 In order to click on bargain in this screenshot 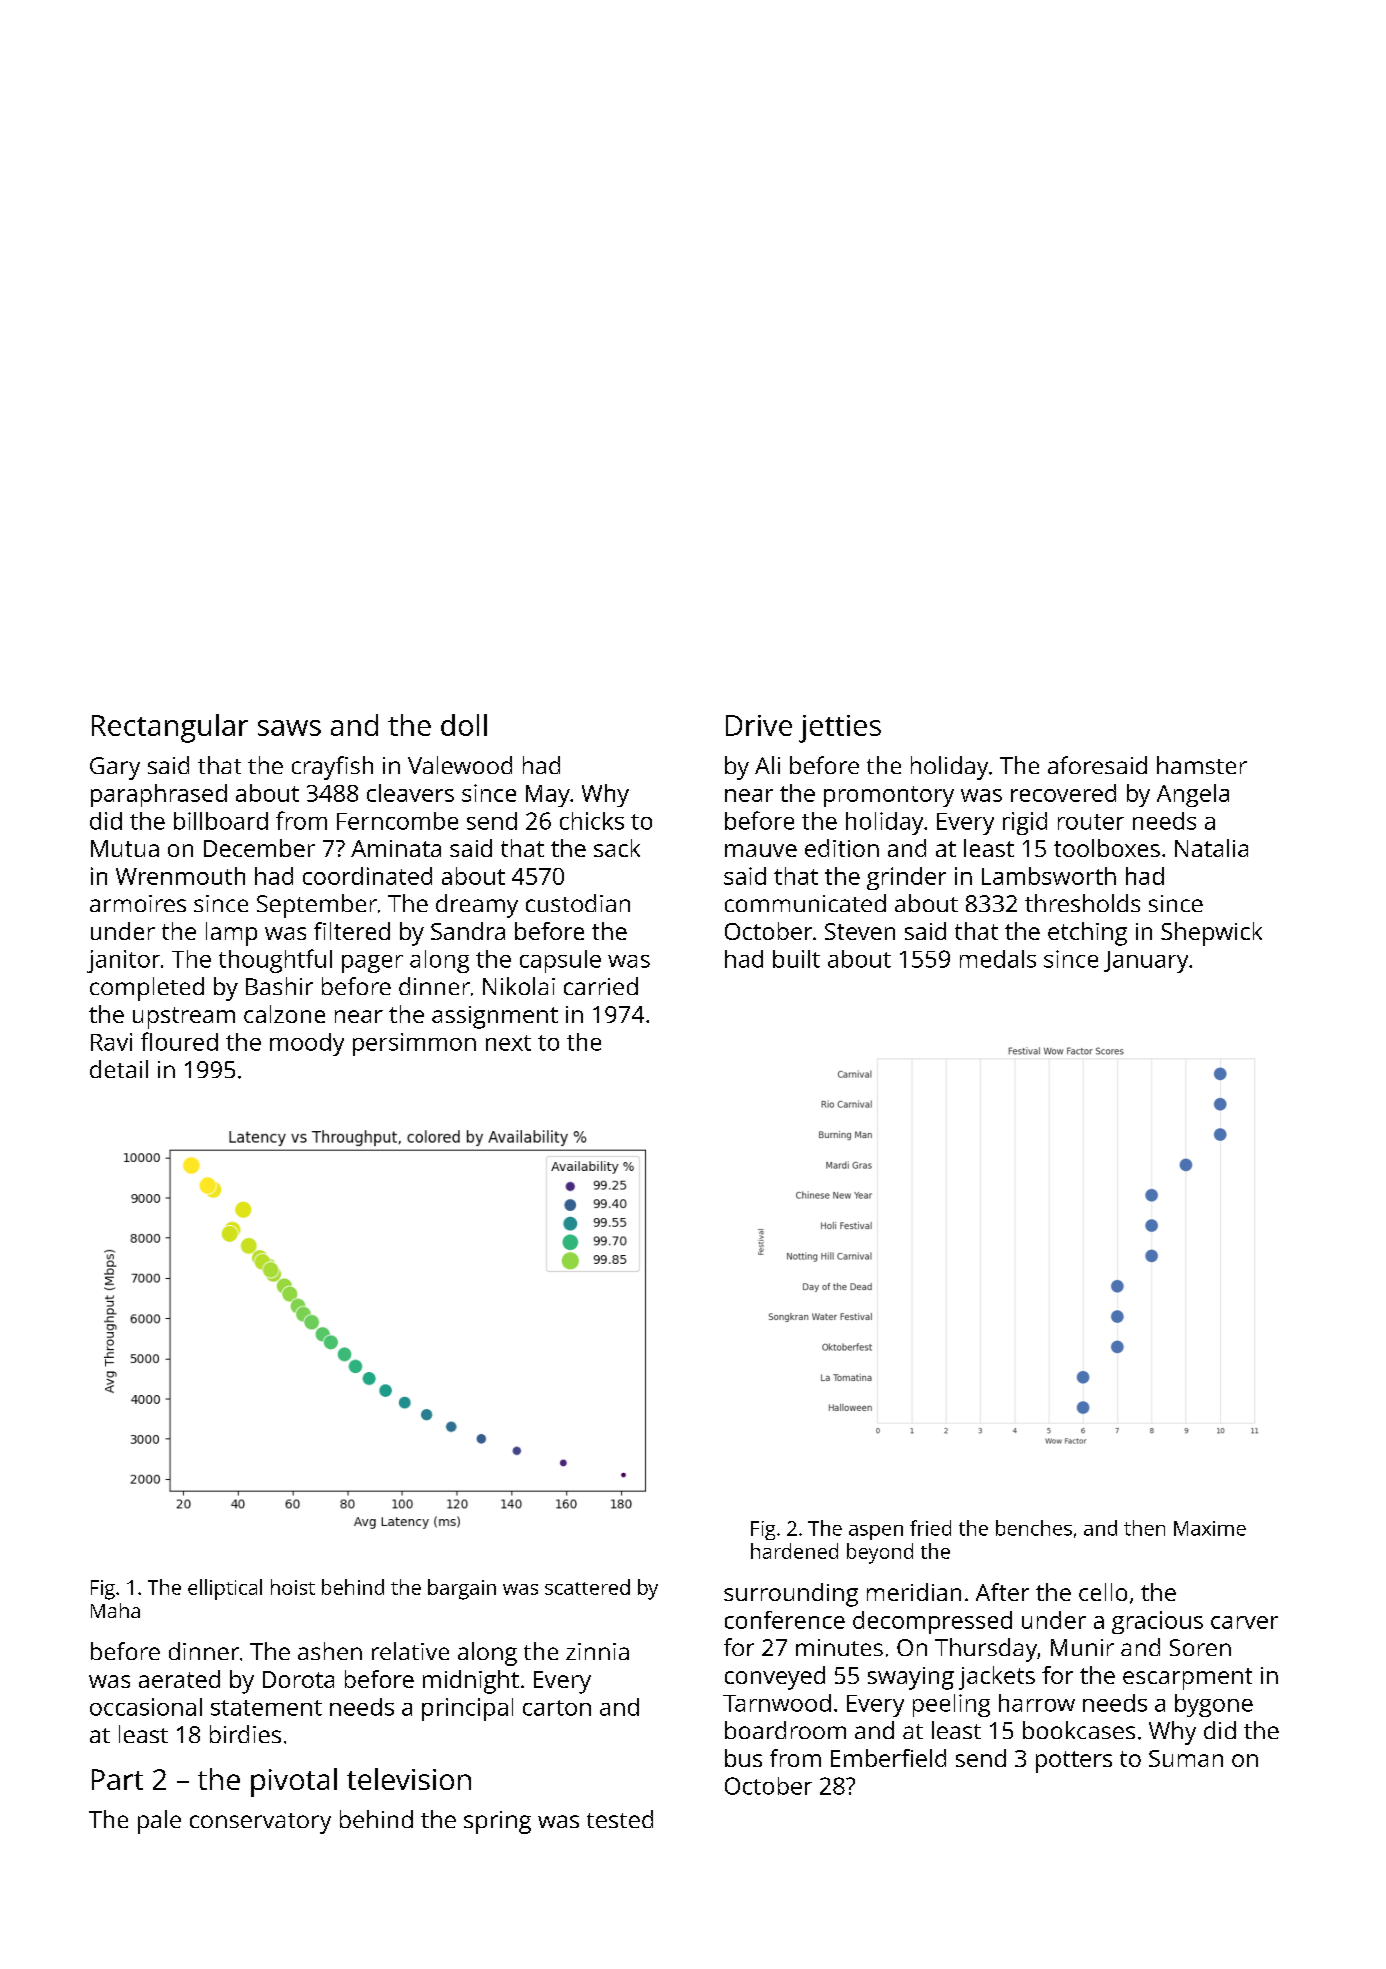, I will do `click(462, 1589)`.
